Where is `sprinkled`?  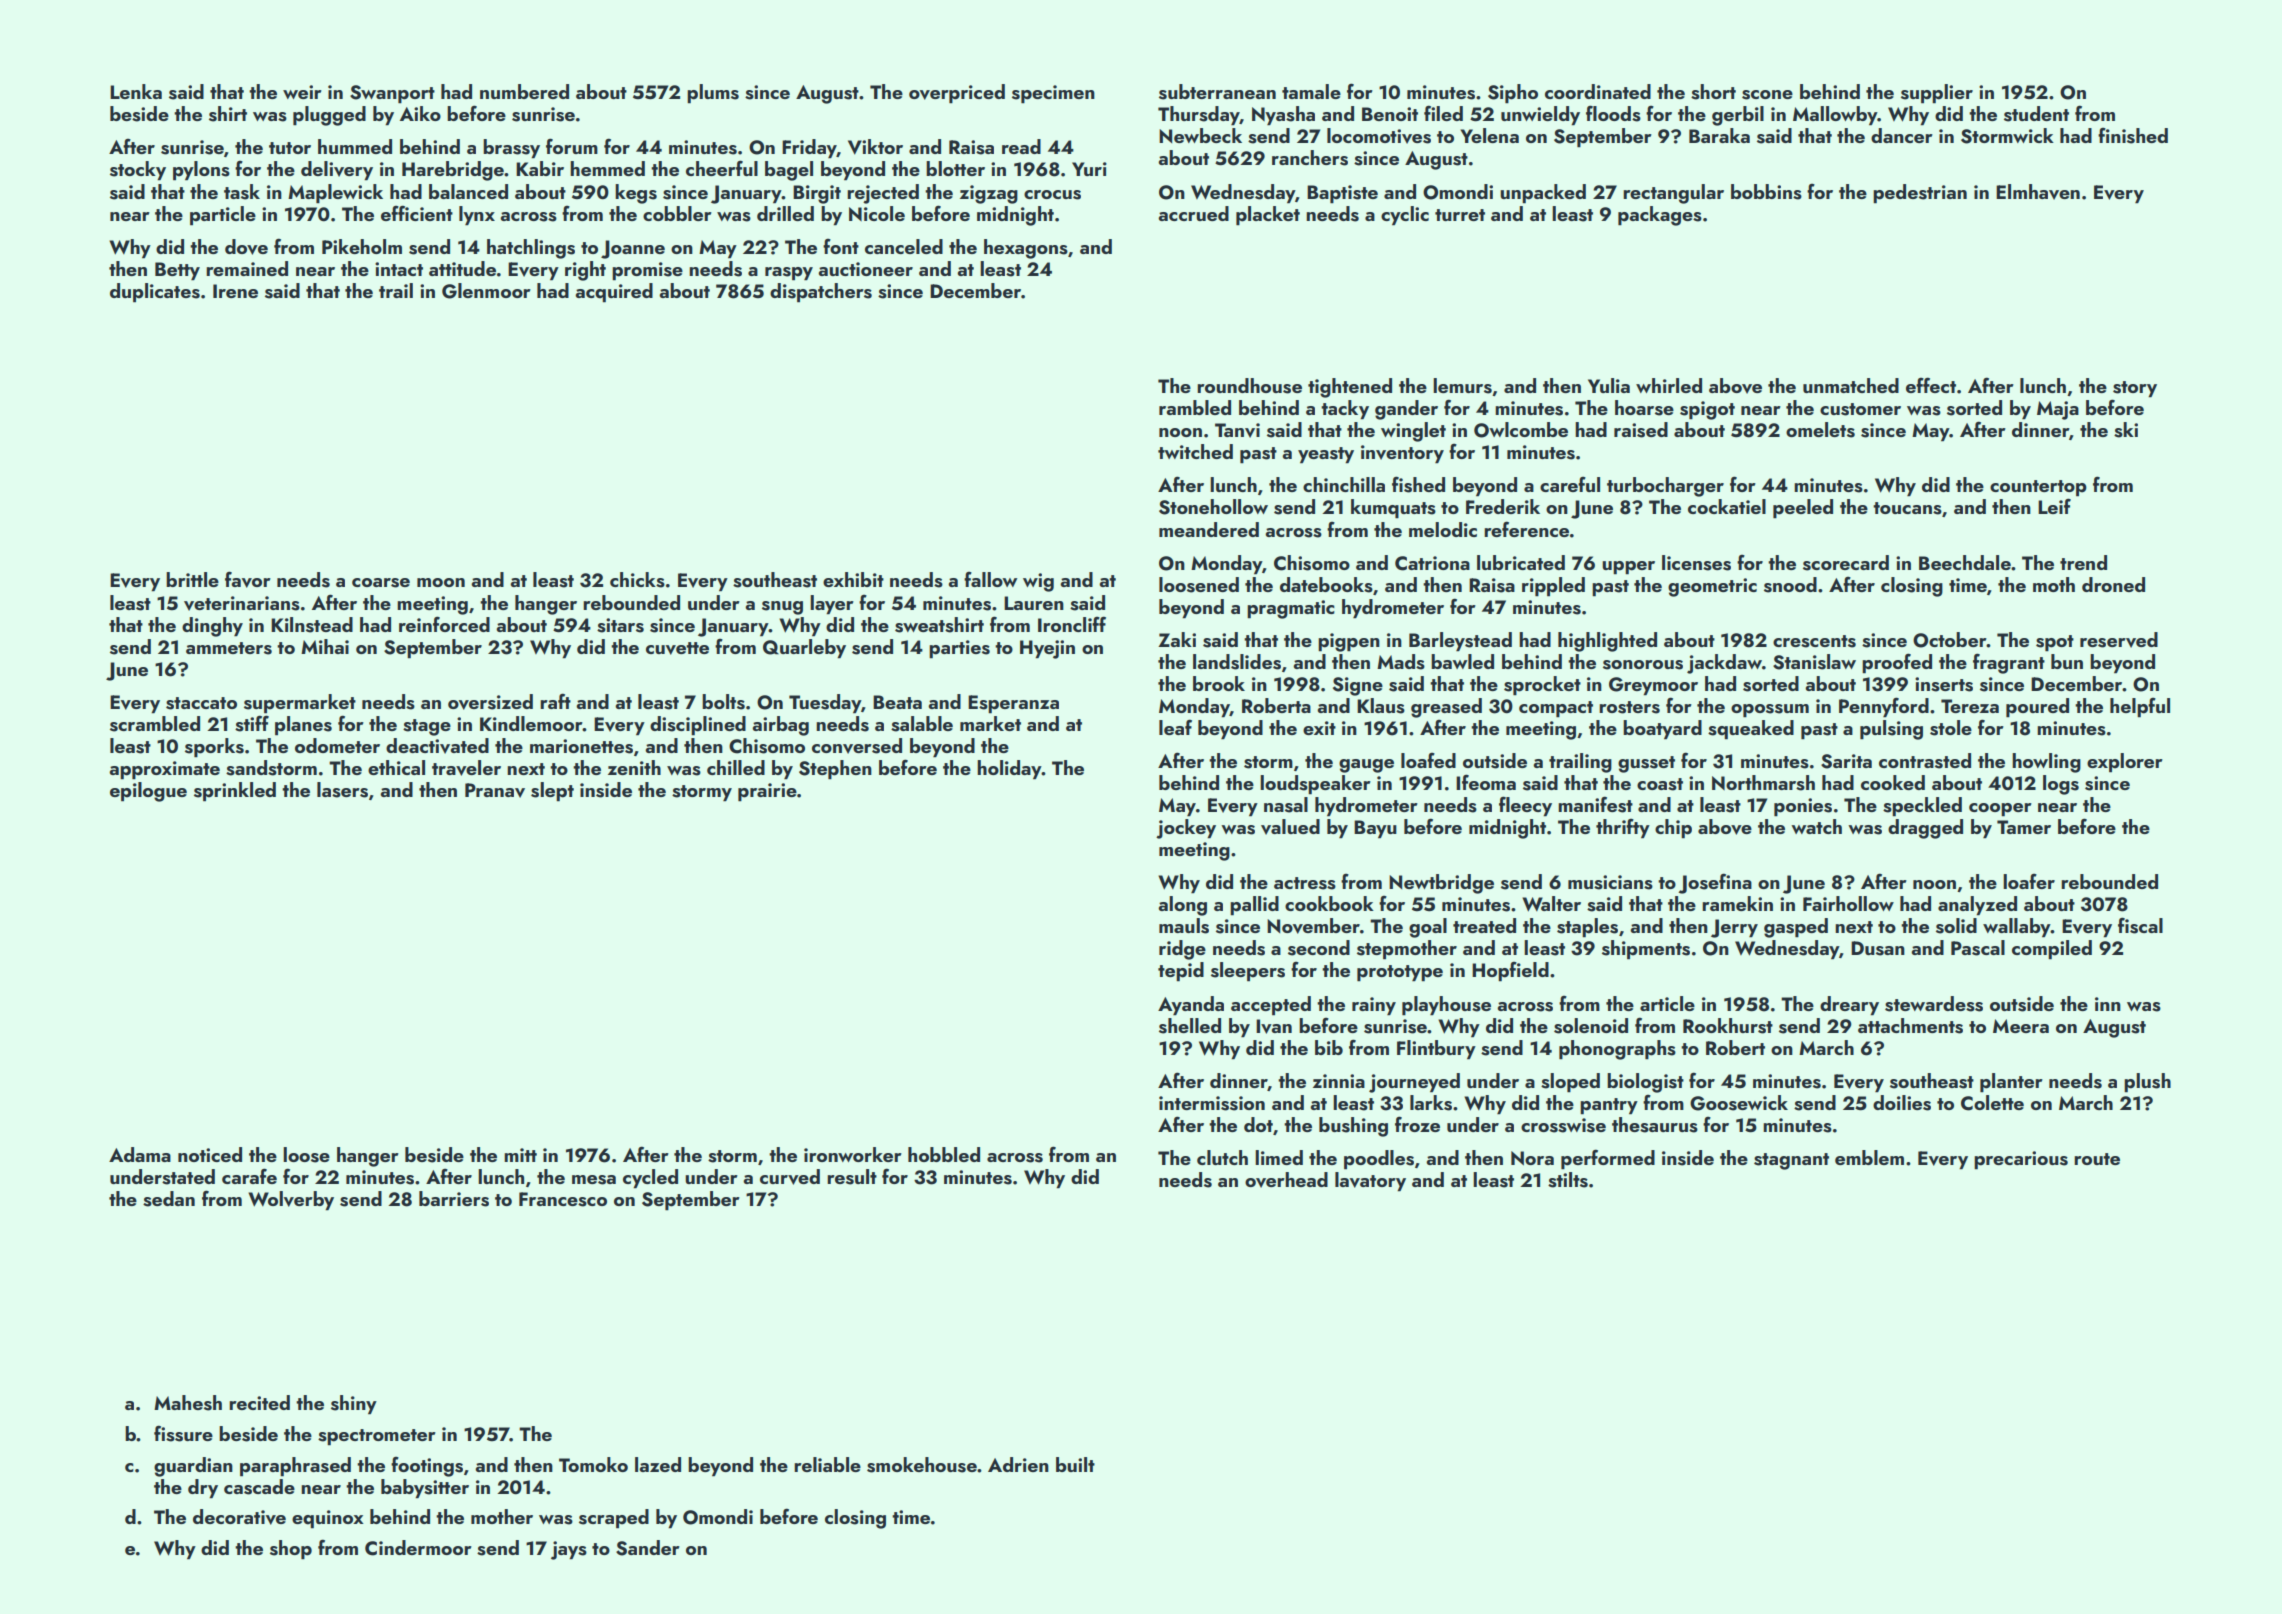 sprinkled is located at coordinates (235, 792).
